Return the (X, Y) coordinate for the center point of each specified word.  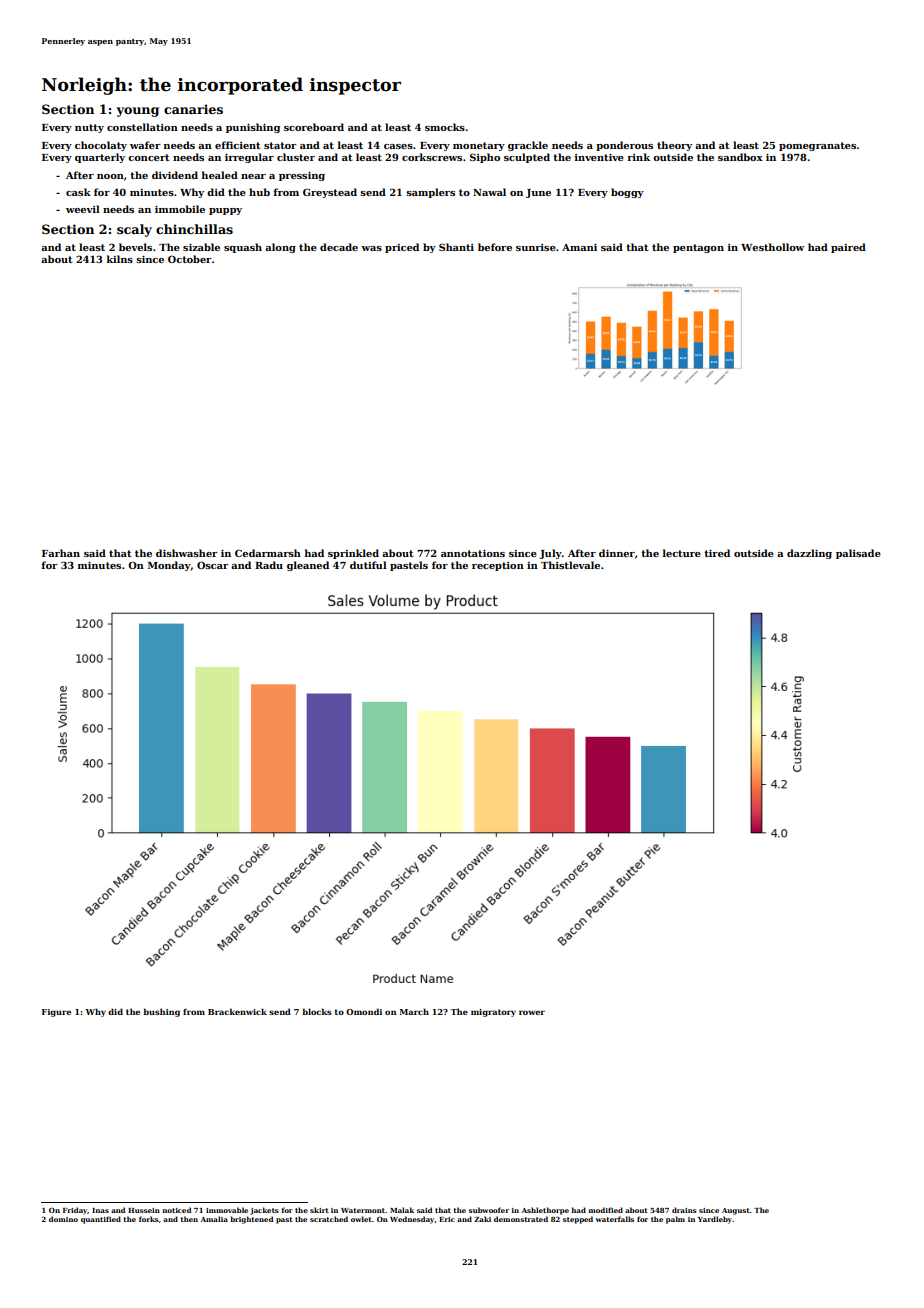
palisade (858, 554)
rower (532, 1012)
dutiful (368, 565)
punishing (253, 128)
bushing (161, 1012)
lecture (682, 553)
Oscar (213, 565)
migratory (493, 1013)
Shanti (456, 247)
